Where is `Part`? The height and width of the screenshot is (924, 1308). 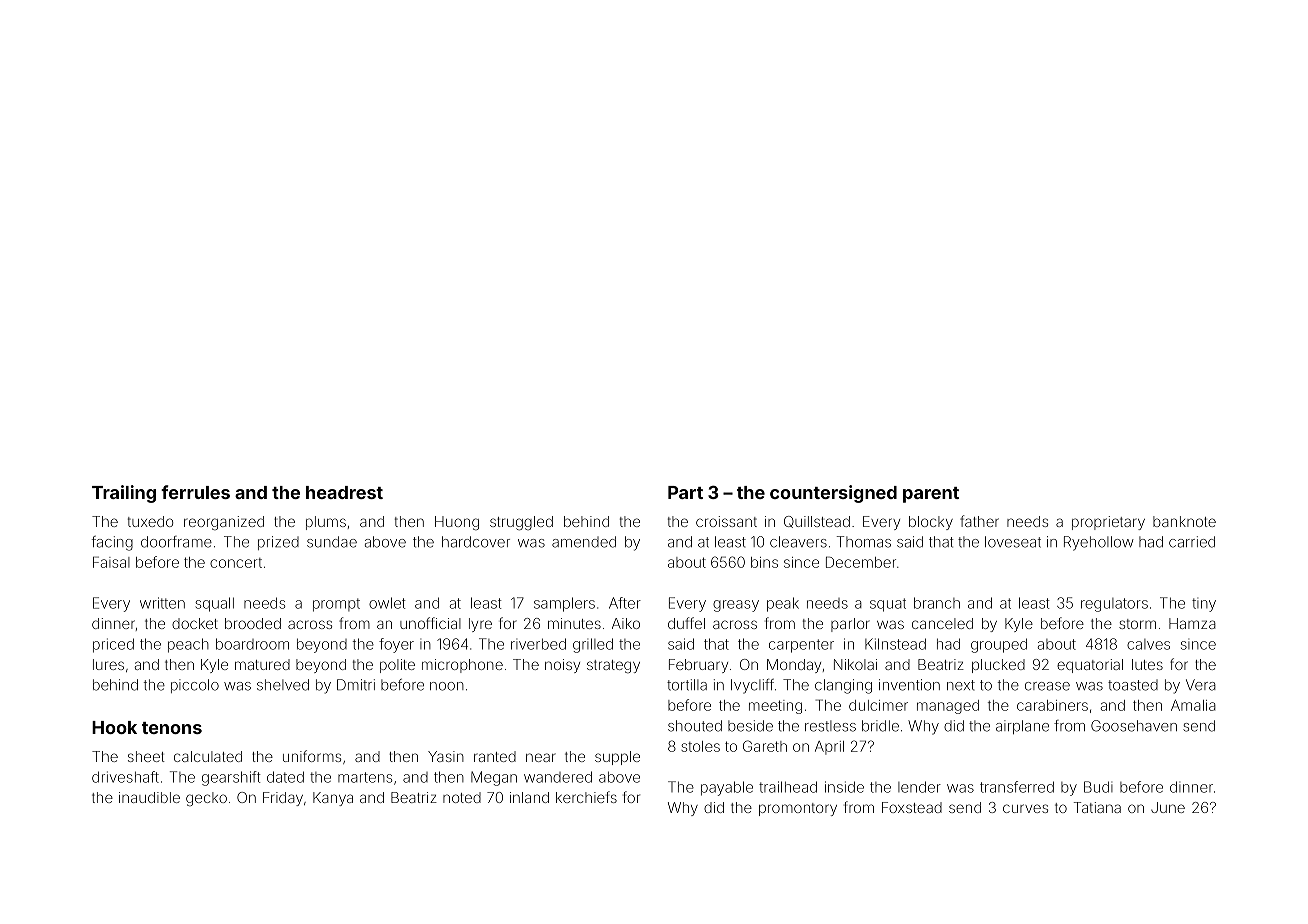 Part is located at coordinates (685, 492).
